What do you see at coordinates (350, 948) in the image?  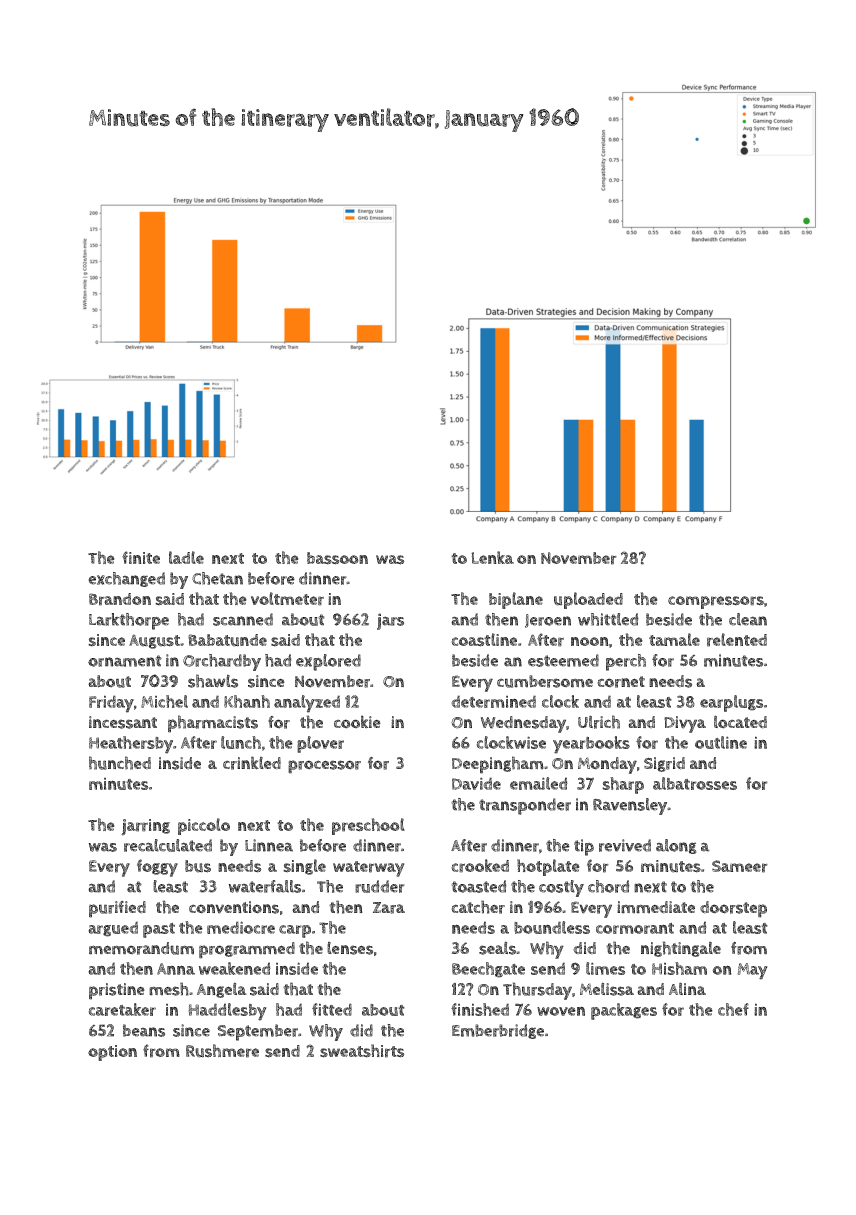 I see `lenses` at bounding box center [350, 948].
